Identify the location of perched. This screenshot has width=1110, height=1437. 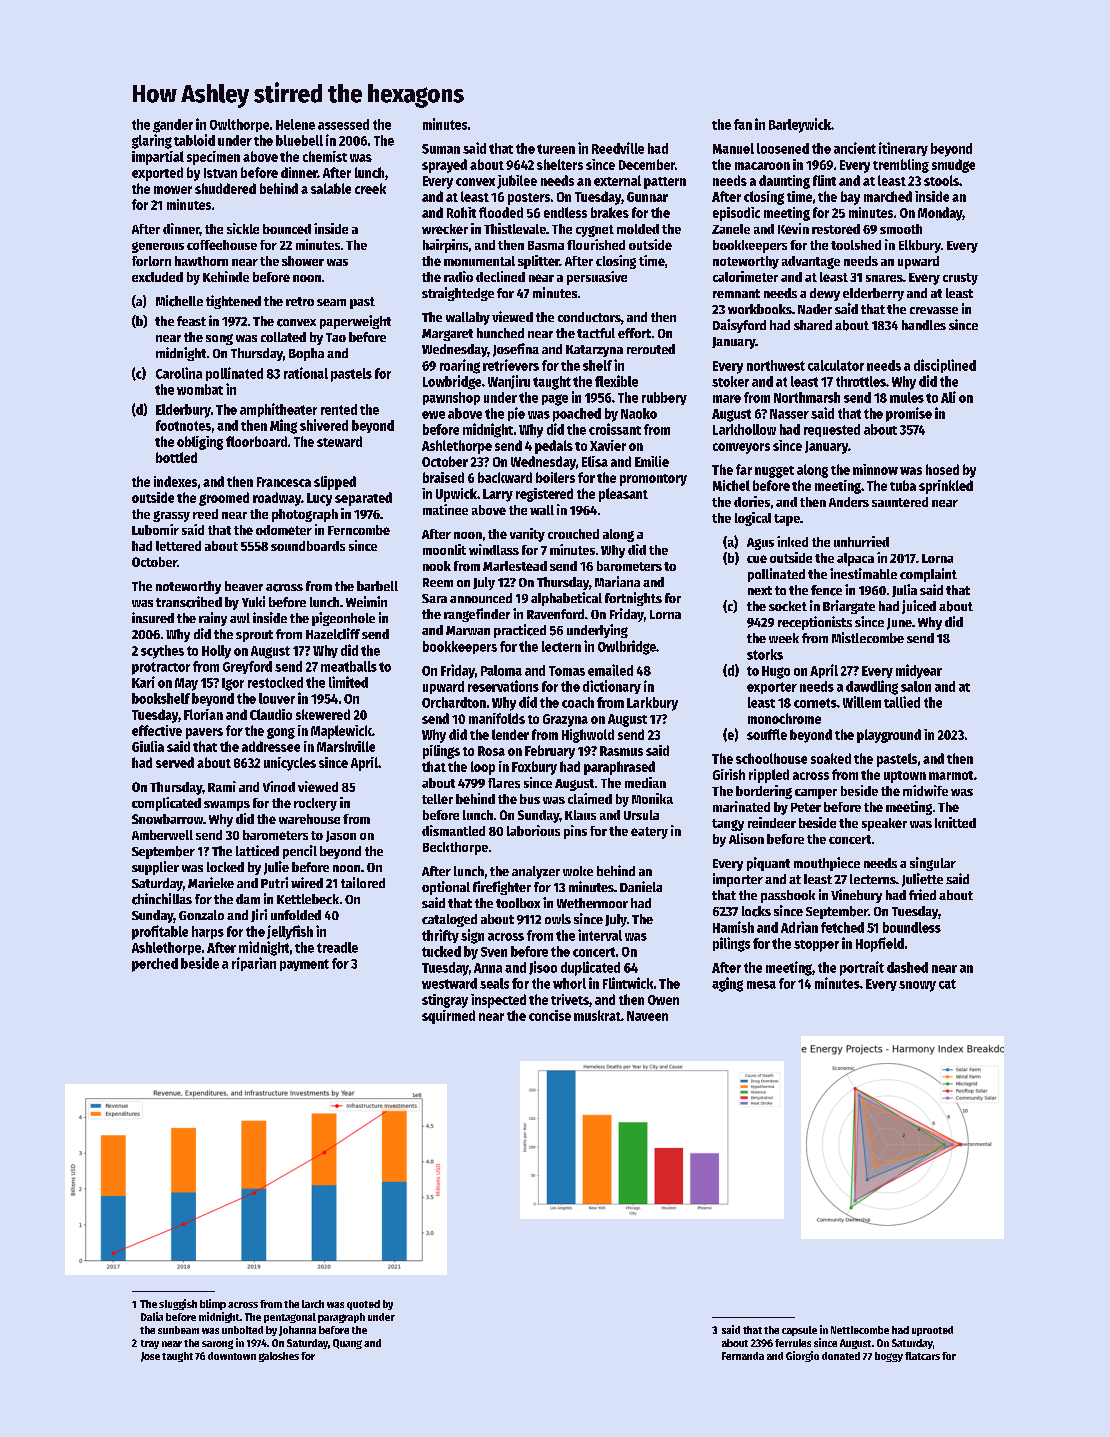
(155, 965).
